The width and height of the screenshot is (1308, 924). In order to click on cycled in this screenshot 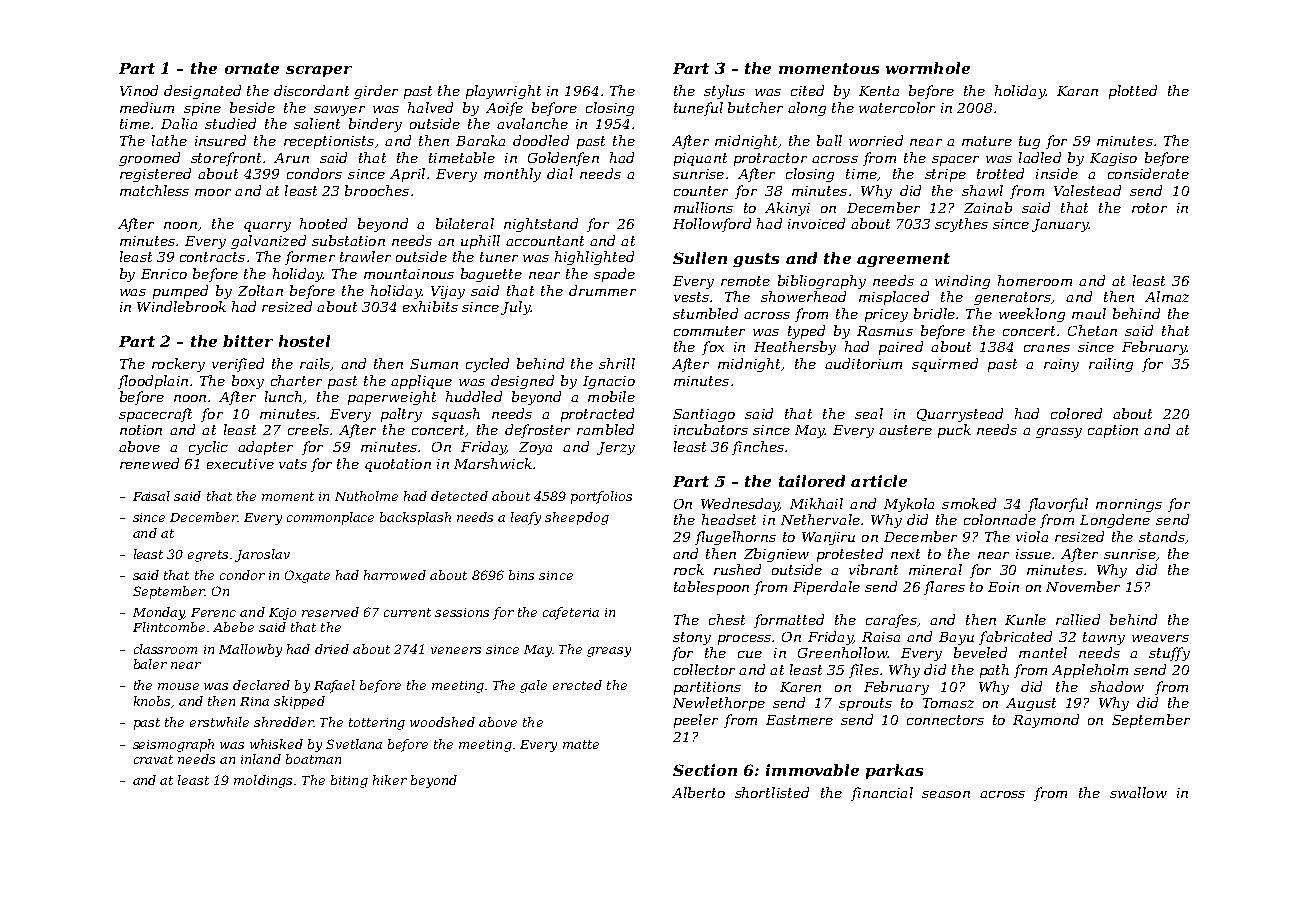, I will do `click(487, 365)`.
